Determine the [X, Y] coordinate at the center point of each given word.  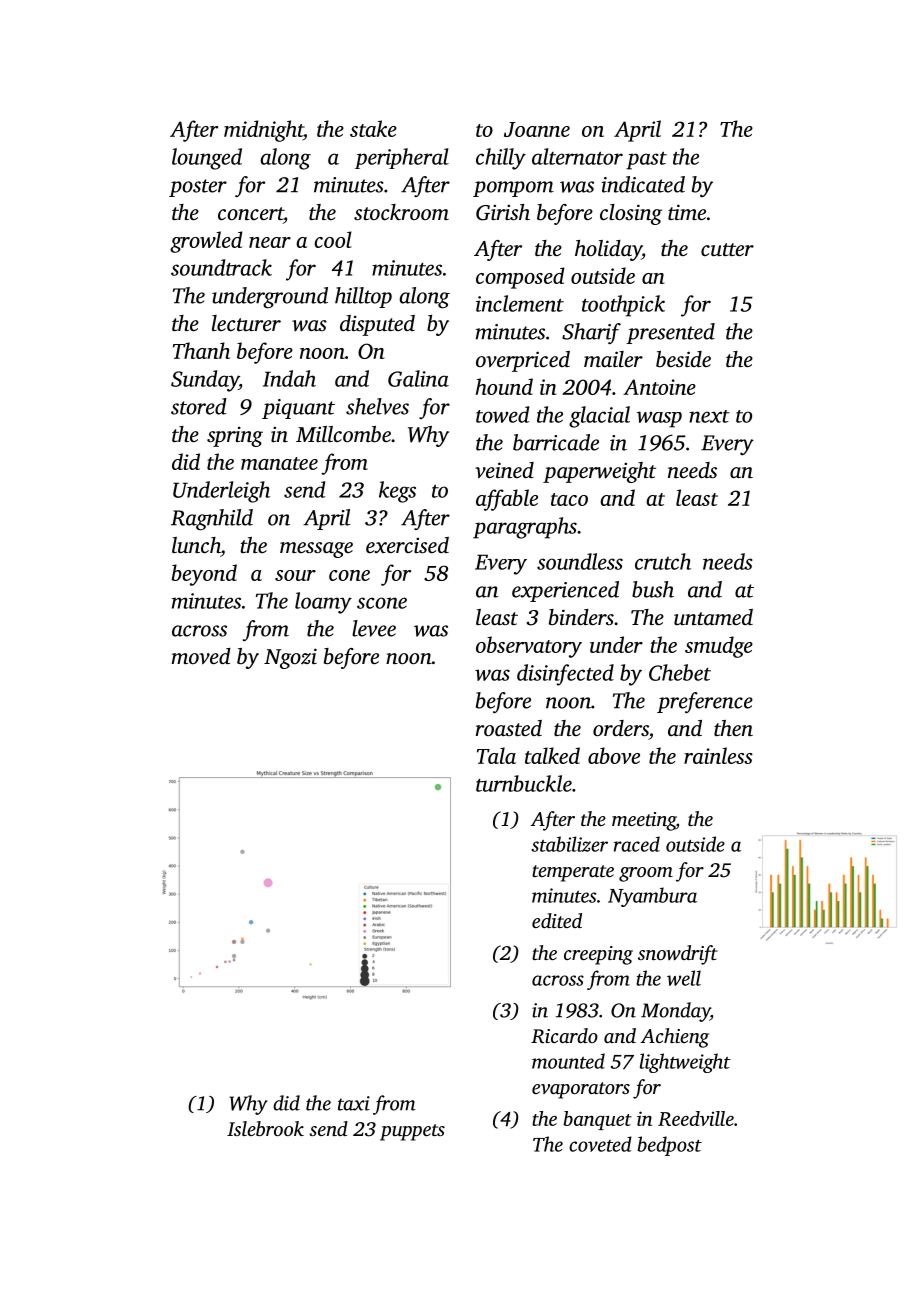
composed [520, 278]
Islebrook [265, 1128]
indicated [643, 184]
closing [631, 214]
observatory [529, 647]
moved [201, 656]
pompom [513, 189]
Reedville [696, 1118]
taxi [354, 1103]
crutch [663, 561]
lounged [207, 159]
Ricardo [564, 1036]
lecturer [246, 323]
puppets [412, 1132]
